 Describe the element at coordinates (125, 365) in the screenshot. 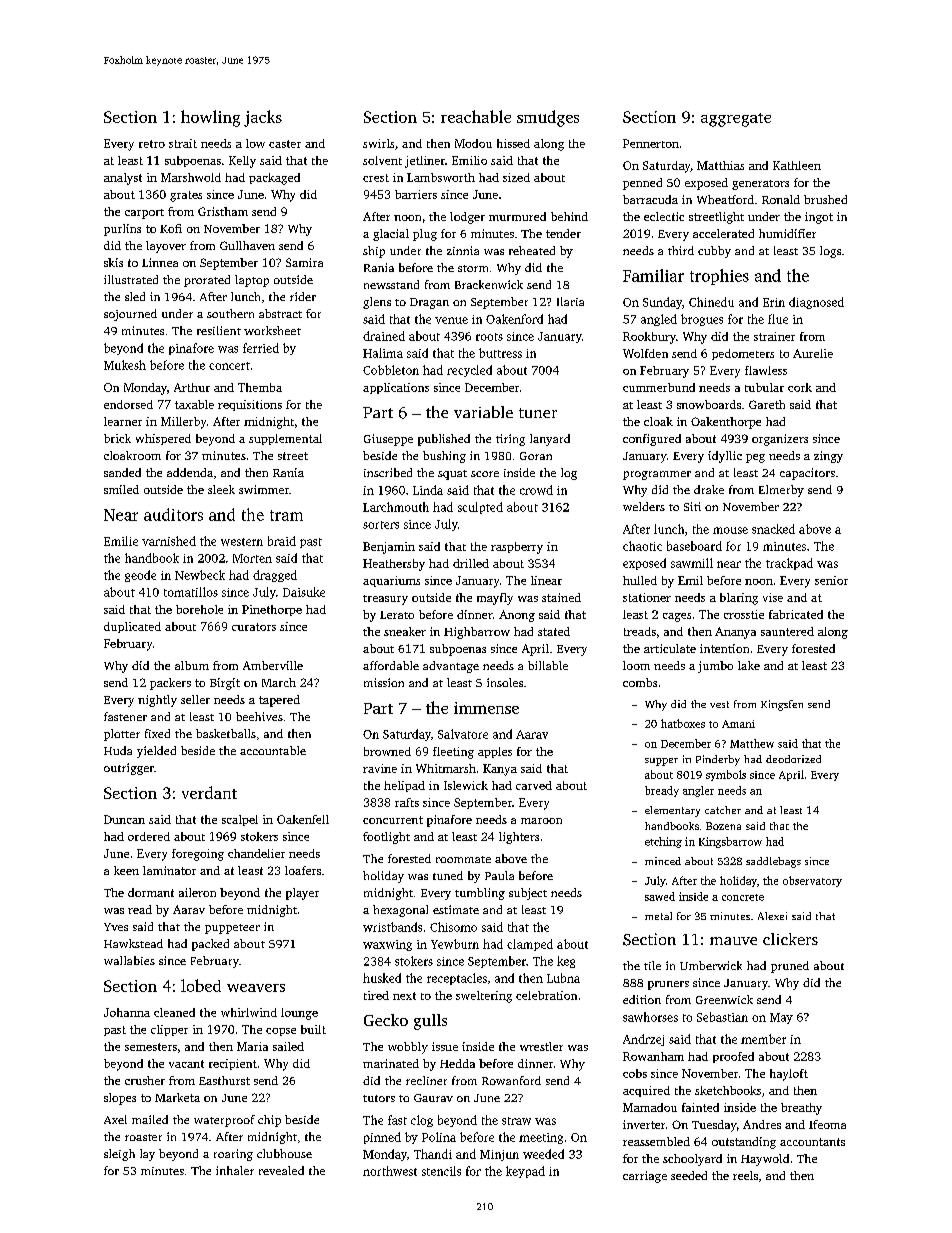

I see `Mukesh` at that location.
